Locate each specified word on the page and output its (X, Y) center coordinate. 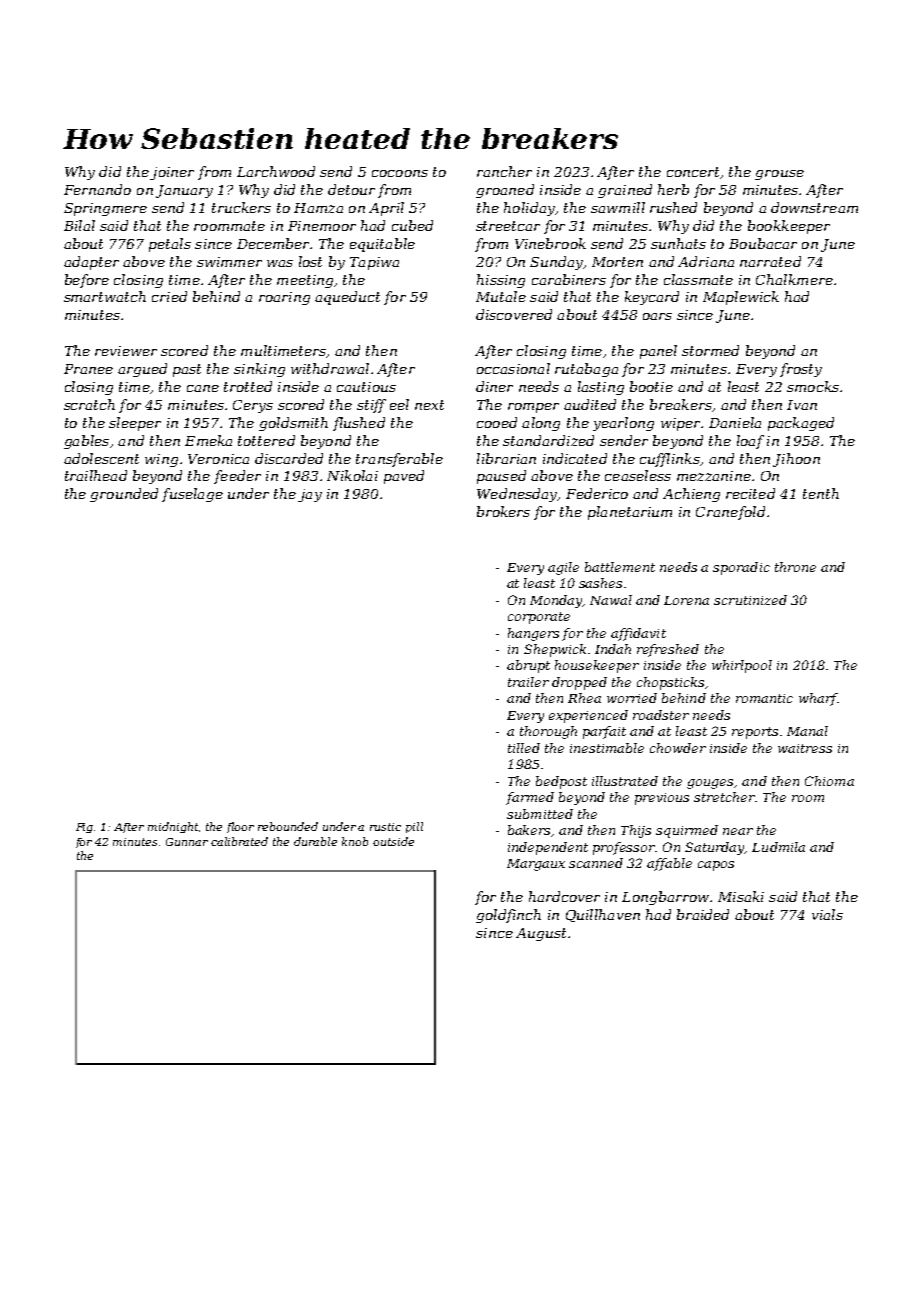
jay (310, 495)
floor (240, 827)
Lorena (686, 600)
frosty (801, 370)
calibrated (239, 841)
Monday (556, 601)
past (187, 370)
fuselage (192, 495)
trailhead (96, 475)
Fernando (97, 189)
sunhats (678, 243)
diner (494, 386)
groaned (505, 191)
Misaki (741, 896)
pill (414, 827)
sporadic (741, 568)
